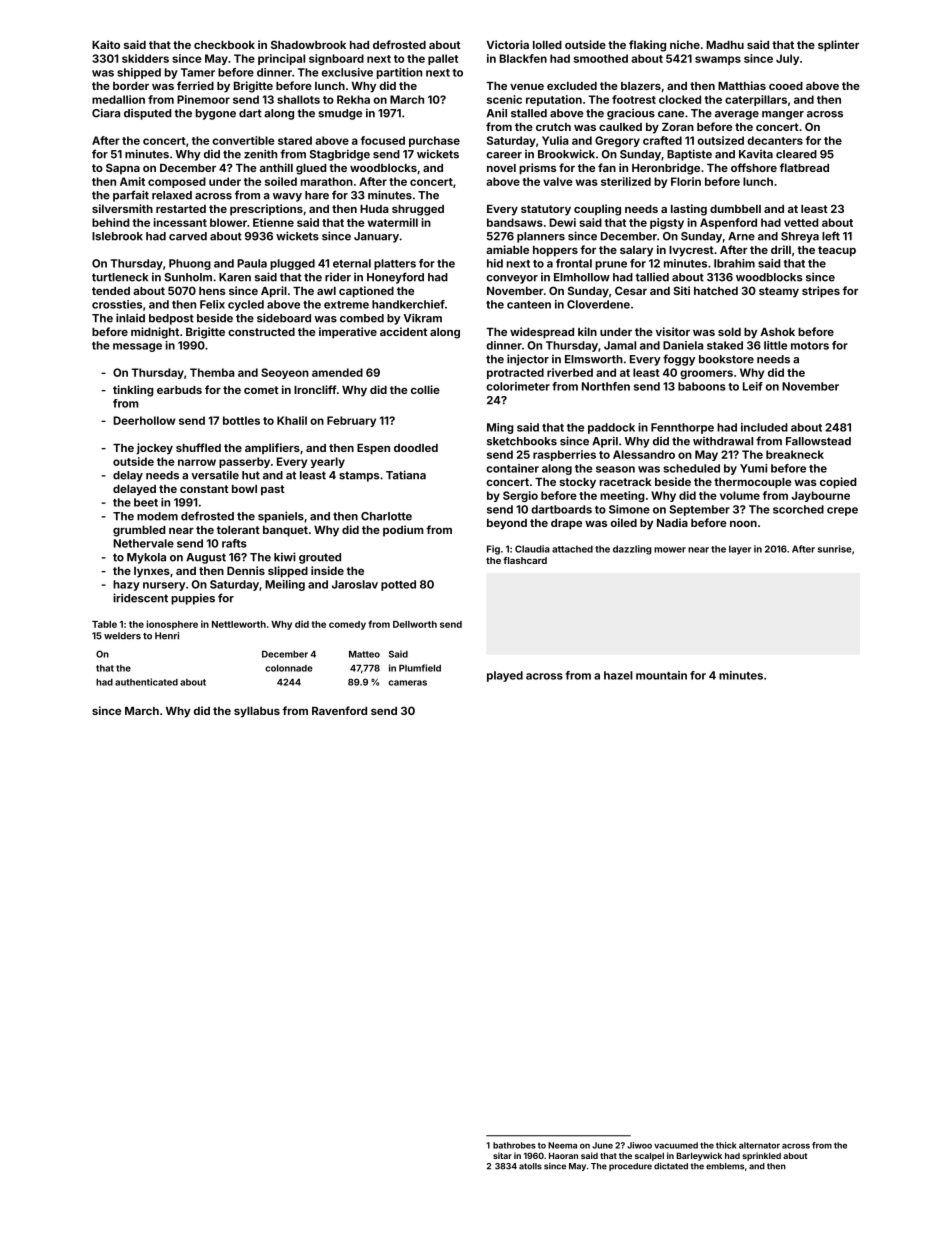 The width and height of the image is (952, 1233). Describe the element at coordinates (339, 710) in the image. I see `Ravenford` at that location.
